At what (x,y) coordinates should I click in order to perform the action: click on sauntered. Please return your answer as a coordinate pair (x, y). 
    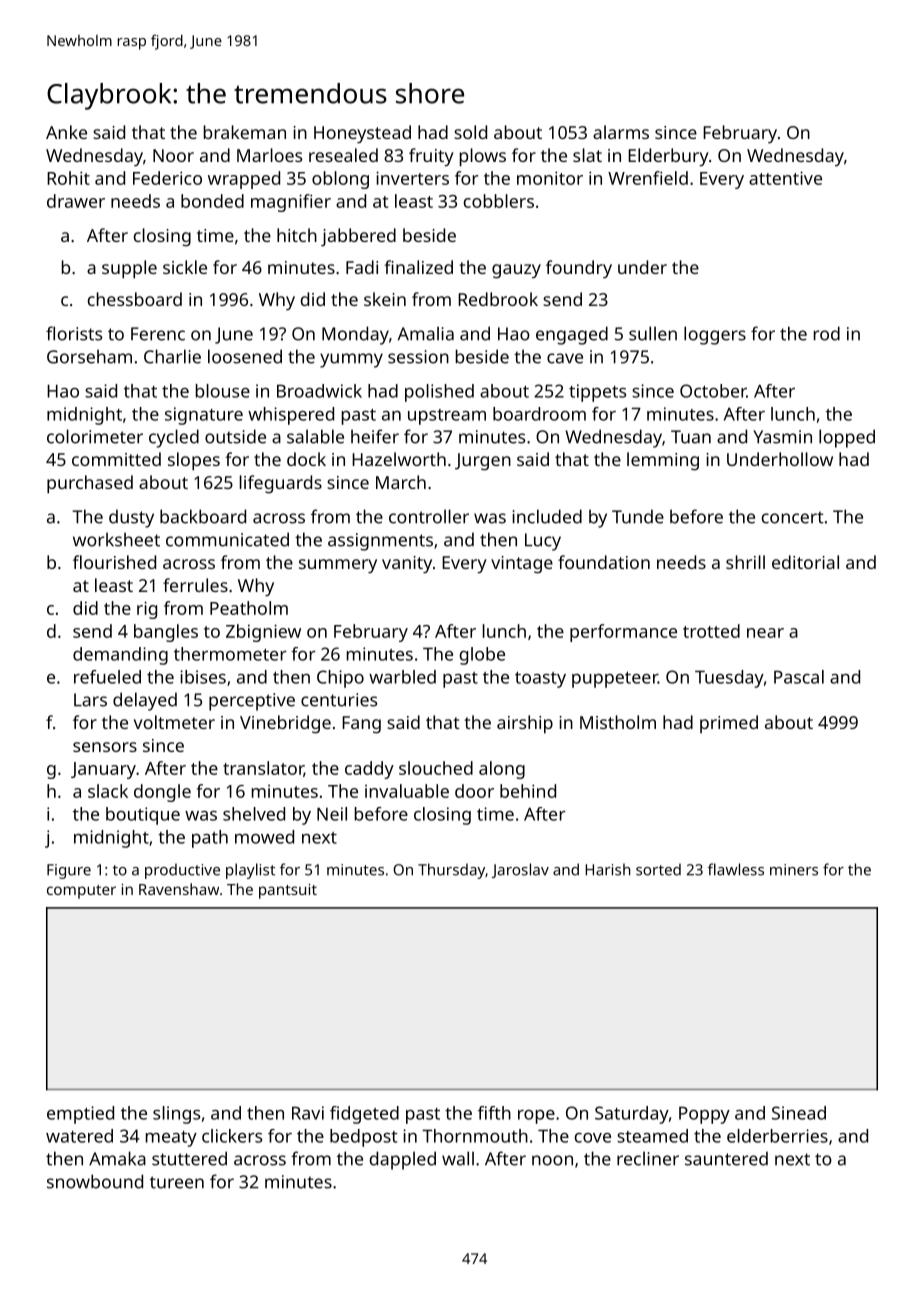
    Looking at the image, I should click on (726, 1158).
